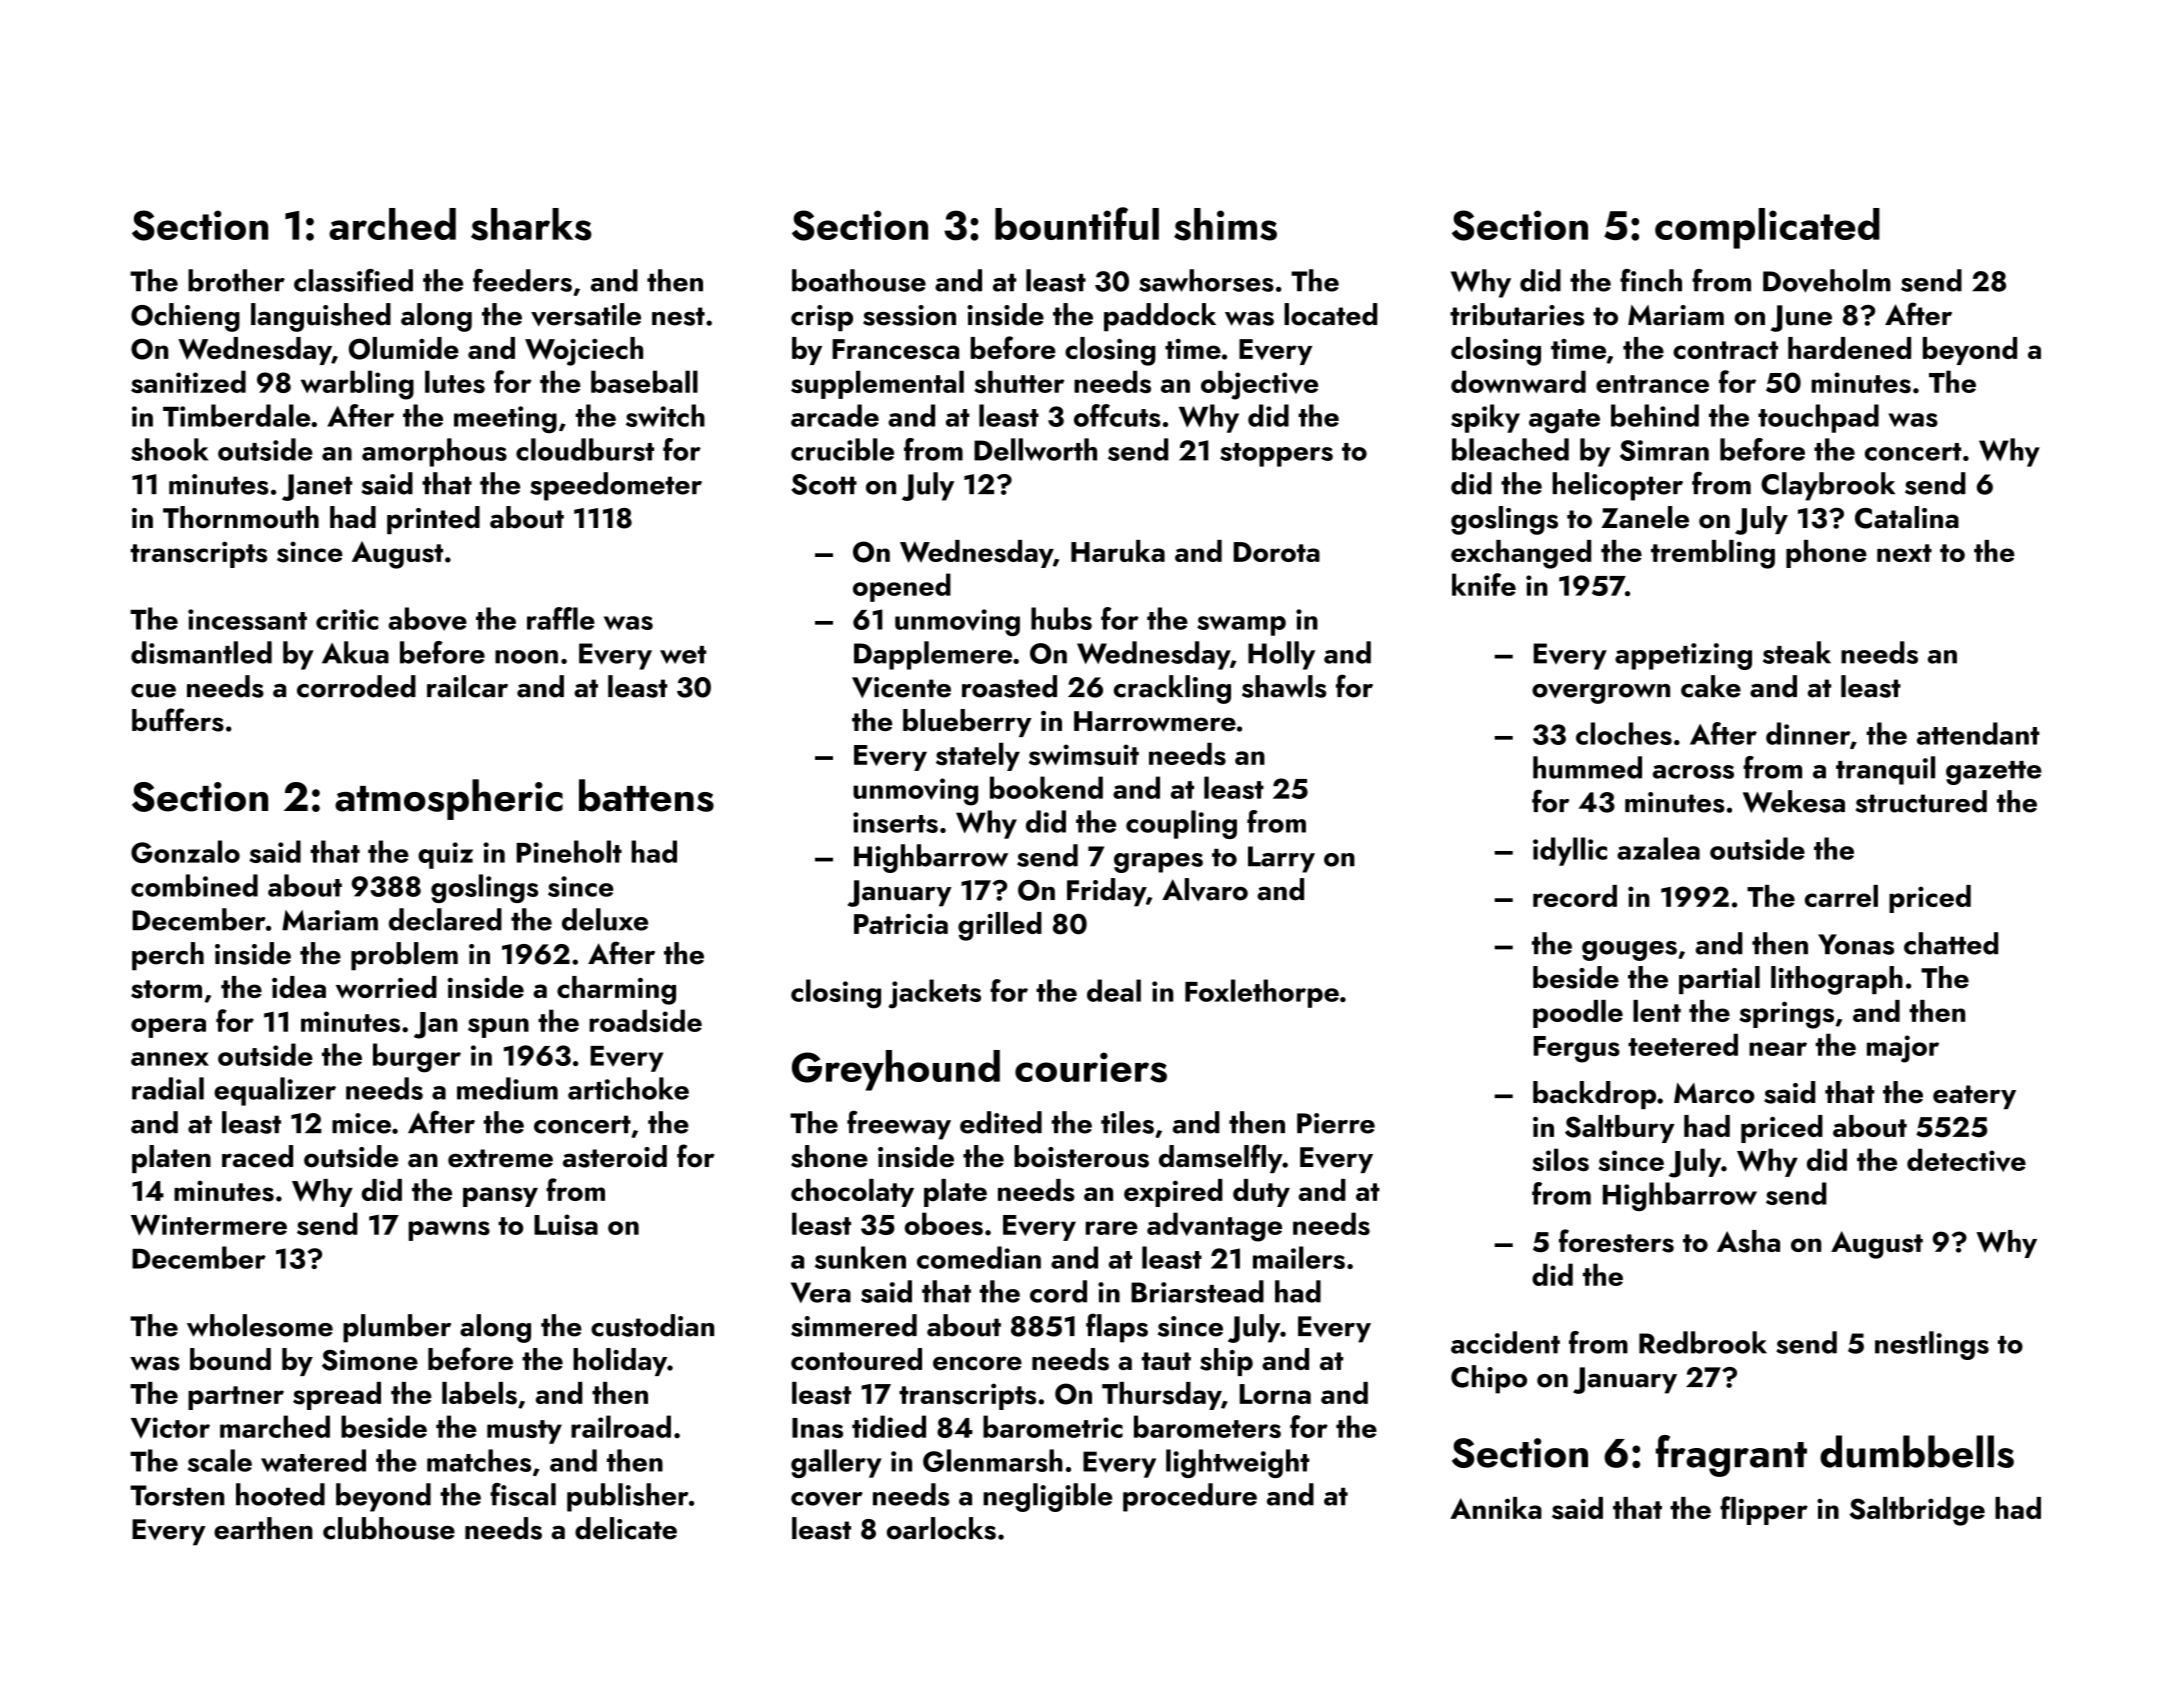  What do you see at coordinates (644, 381) in the image?
I see `baseball` at bounding box center [644, 381].
